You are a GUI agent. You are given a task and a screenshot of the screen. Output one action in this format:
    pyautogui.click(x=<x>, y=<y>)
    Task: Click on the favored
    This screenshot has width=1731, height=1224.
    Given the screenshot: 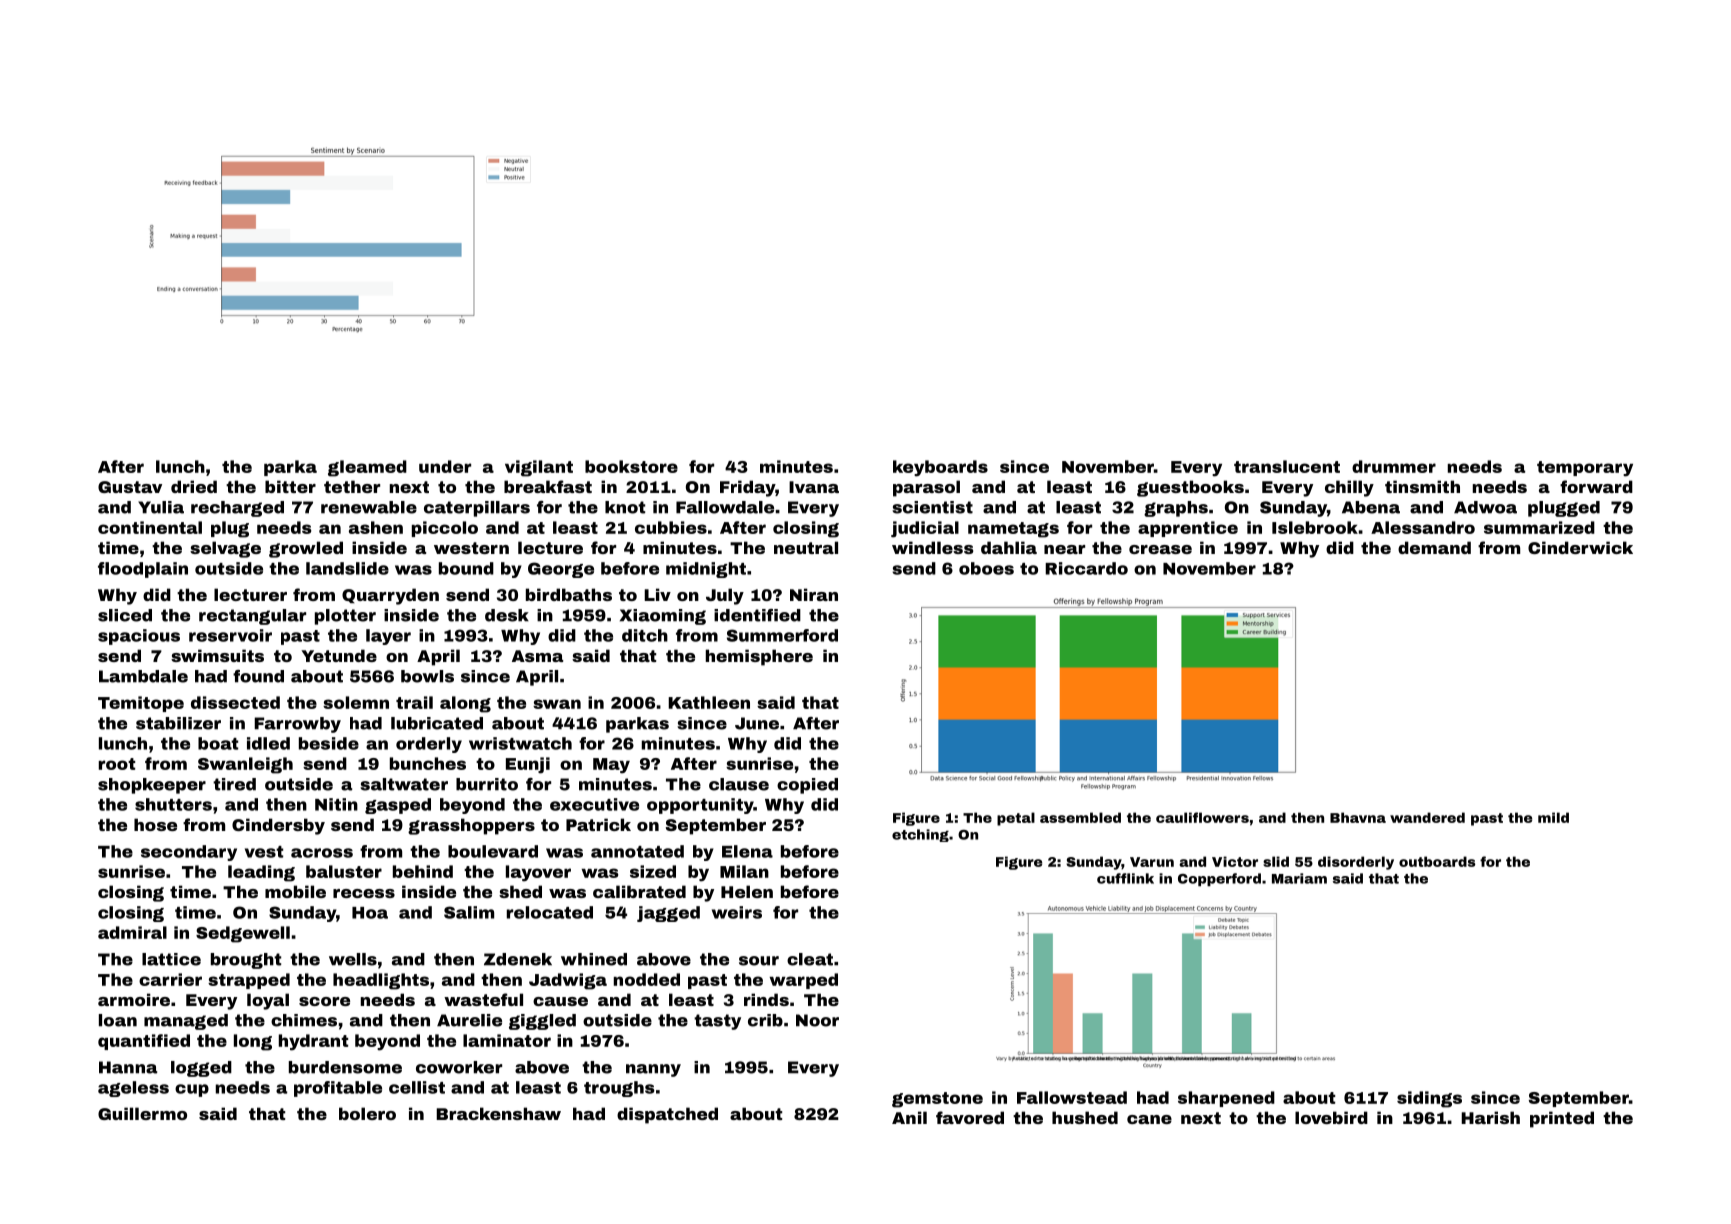 What is the action you would take?
    pyautogui.click(x=970, y=1117)
